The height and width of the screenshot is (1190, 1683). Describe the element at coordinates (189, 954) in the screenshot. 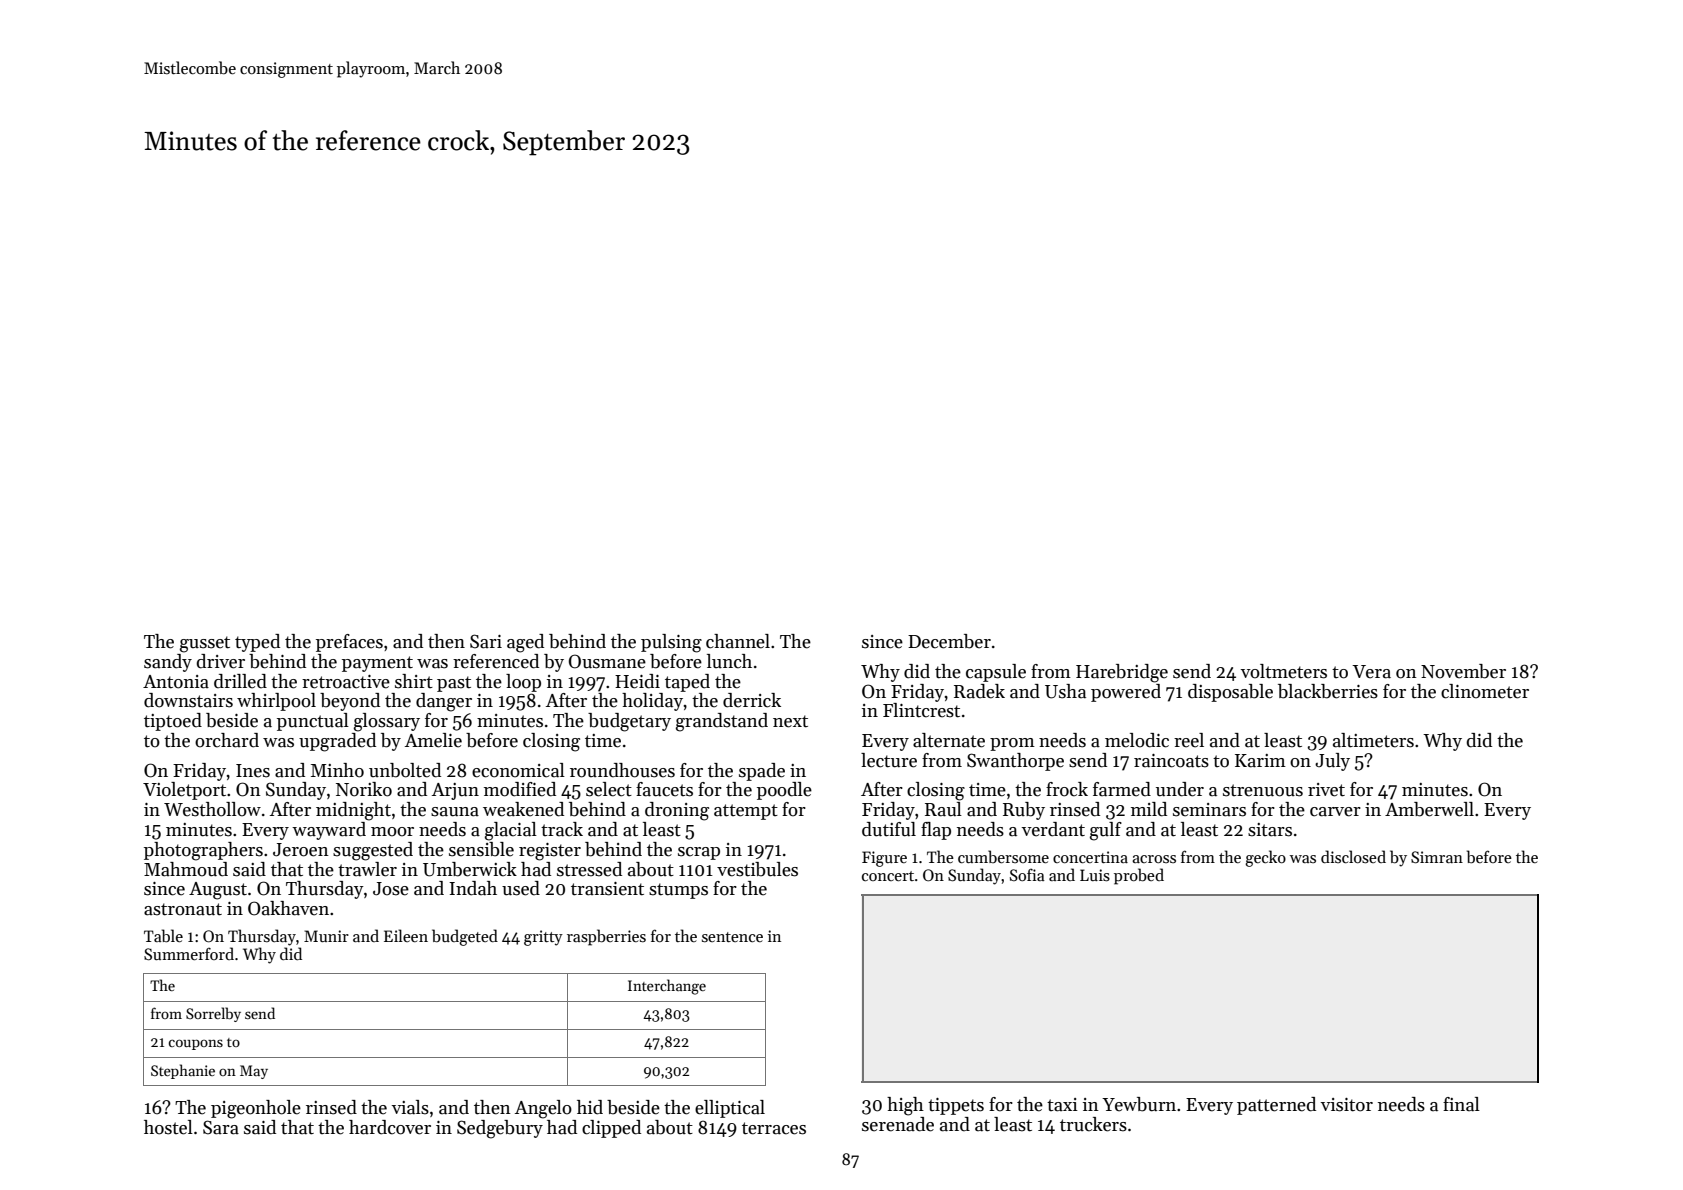

I see `Summerford` at that location.
